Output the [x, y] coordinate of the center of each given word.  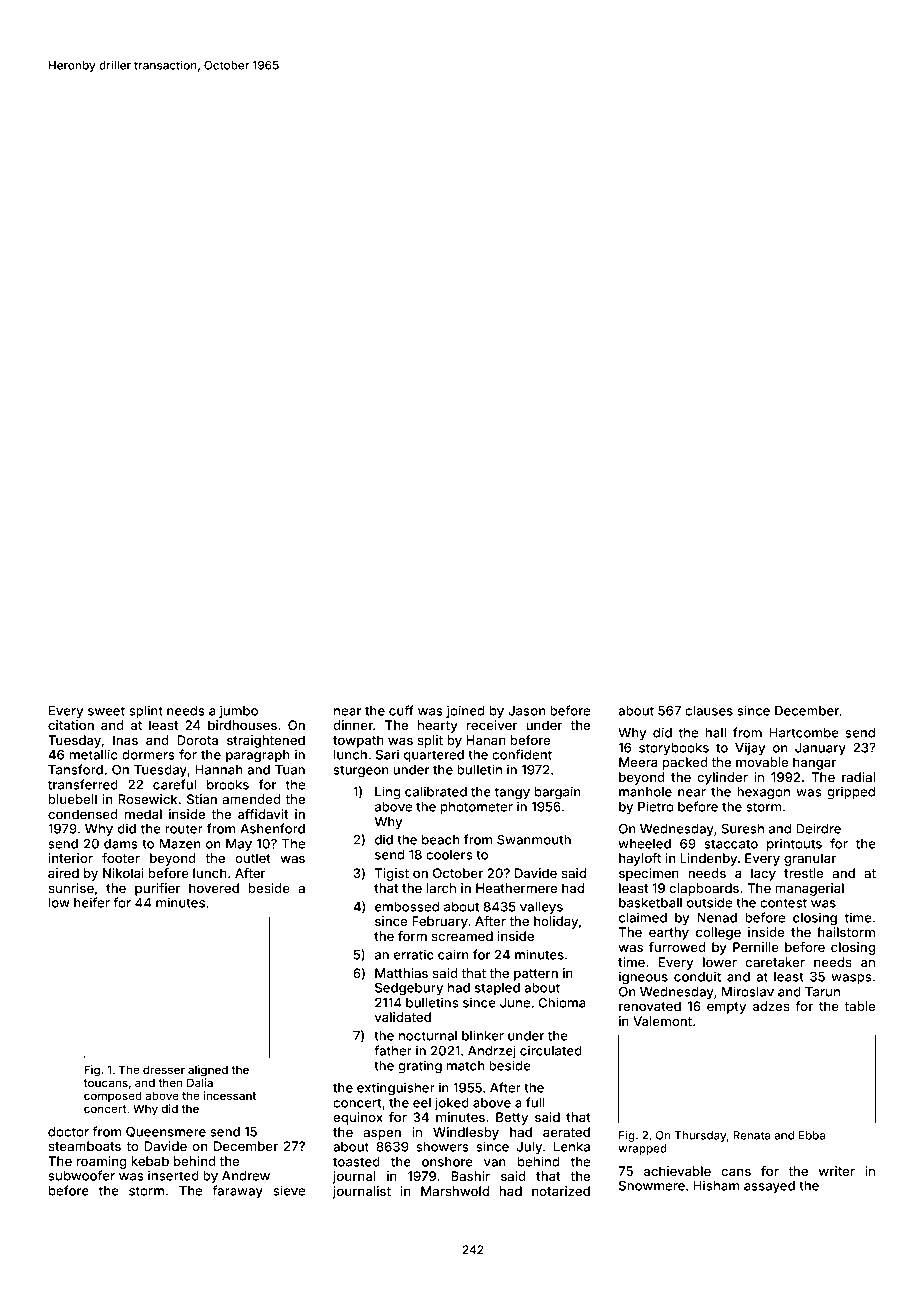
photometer [477, 808]
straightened [266, 741]
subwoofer [81, 1175]
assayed [769, 1187]
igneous [643, 978]
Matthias [401, 973]
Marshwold [455, 1191]
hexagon [763, 793]
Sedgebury [409, 989]
